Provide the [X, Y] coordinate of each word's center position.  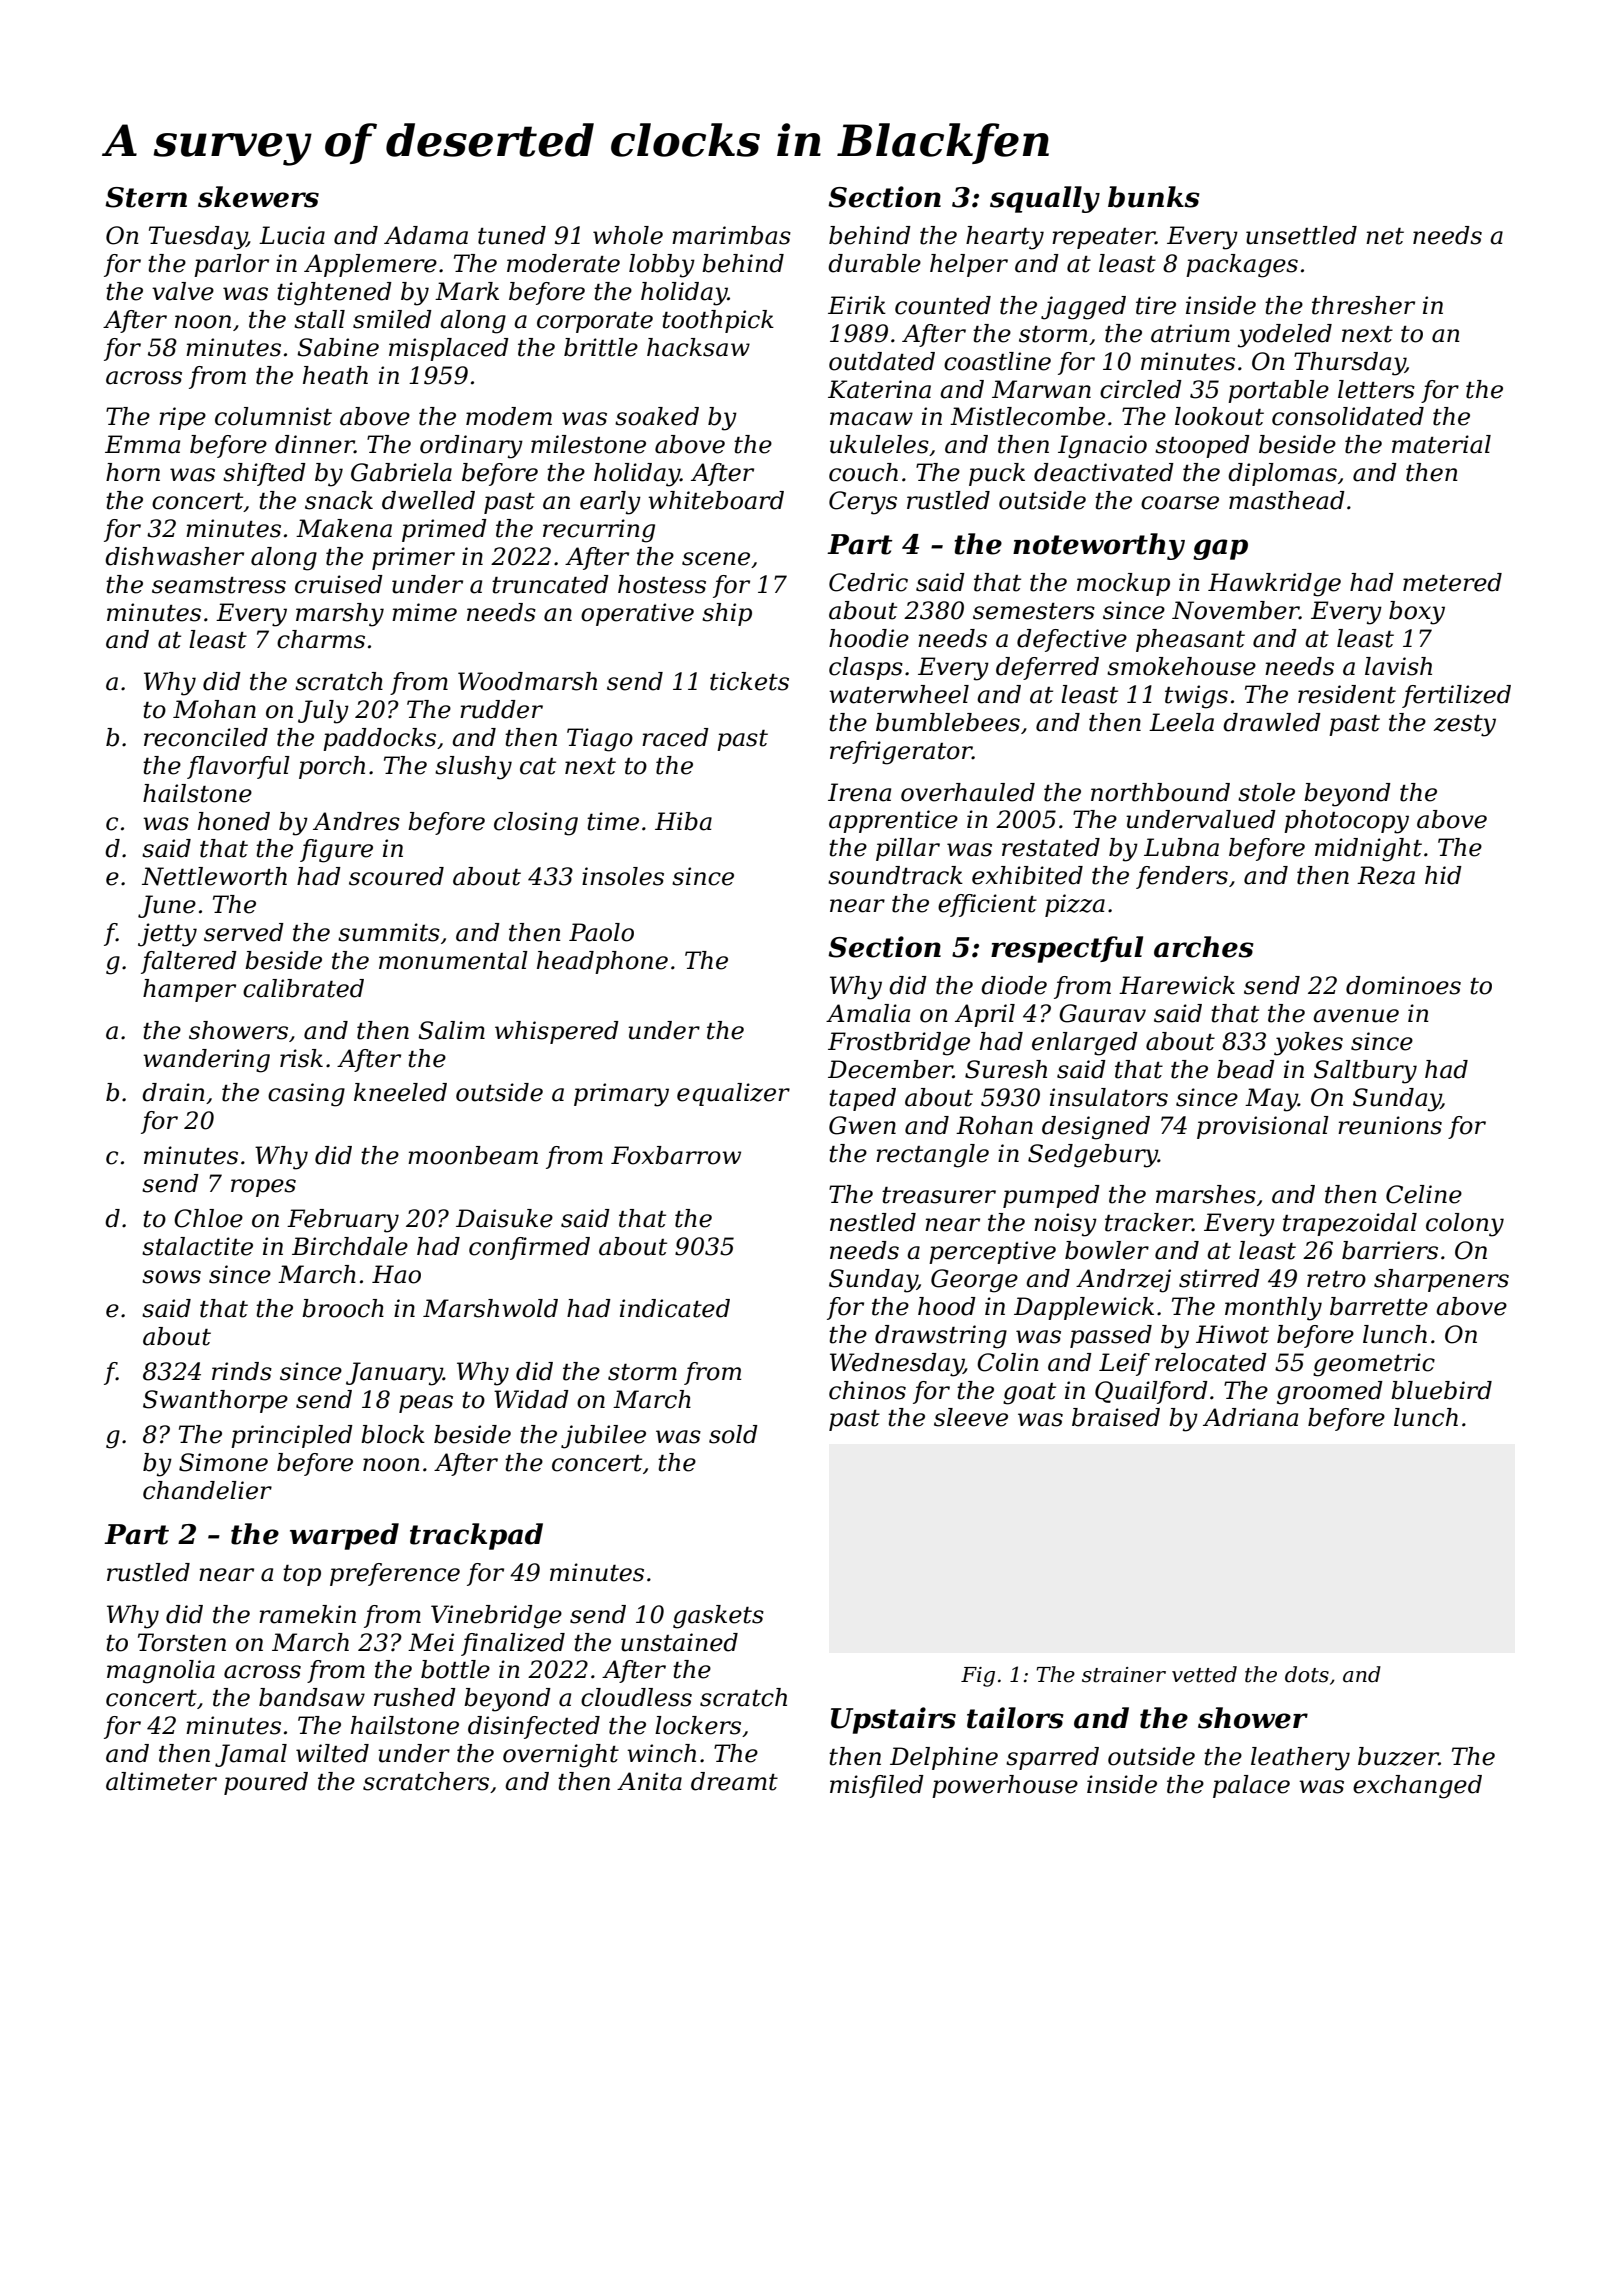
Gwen [862, 1125]
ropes [263, 1188]
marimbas [731, 235]
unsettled [1301, 235]
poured [266, 1783]
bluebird [1441, 1390]
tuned [512, 235]
